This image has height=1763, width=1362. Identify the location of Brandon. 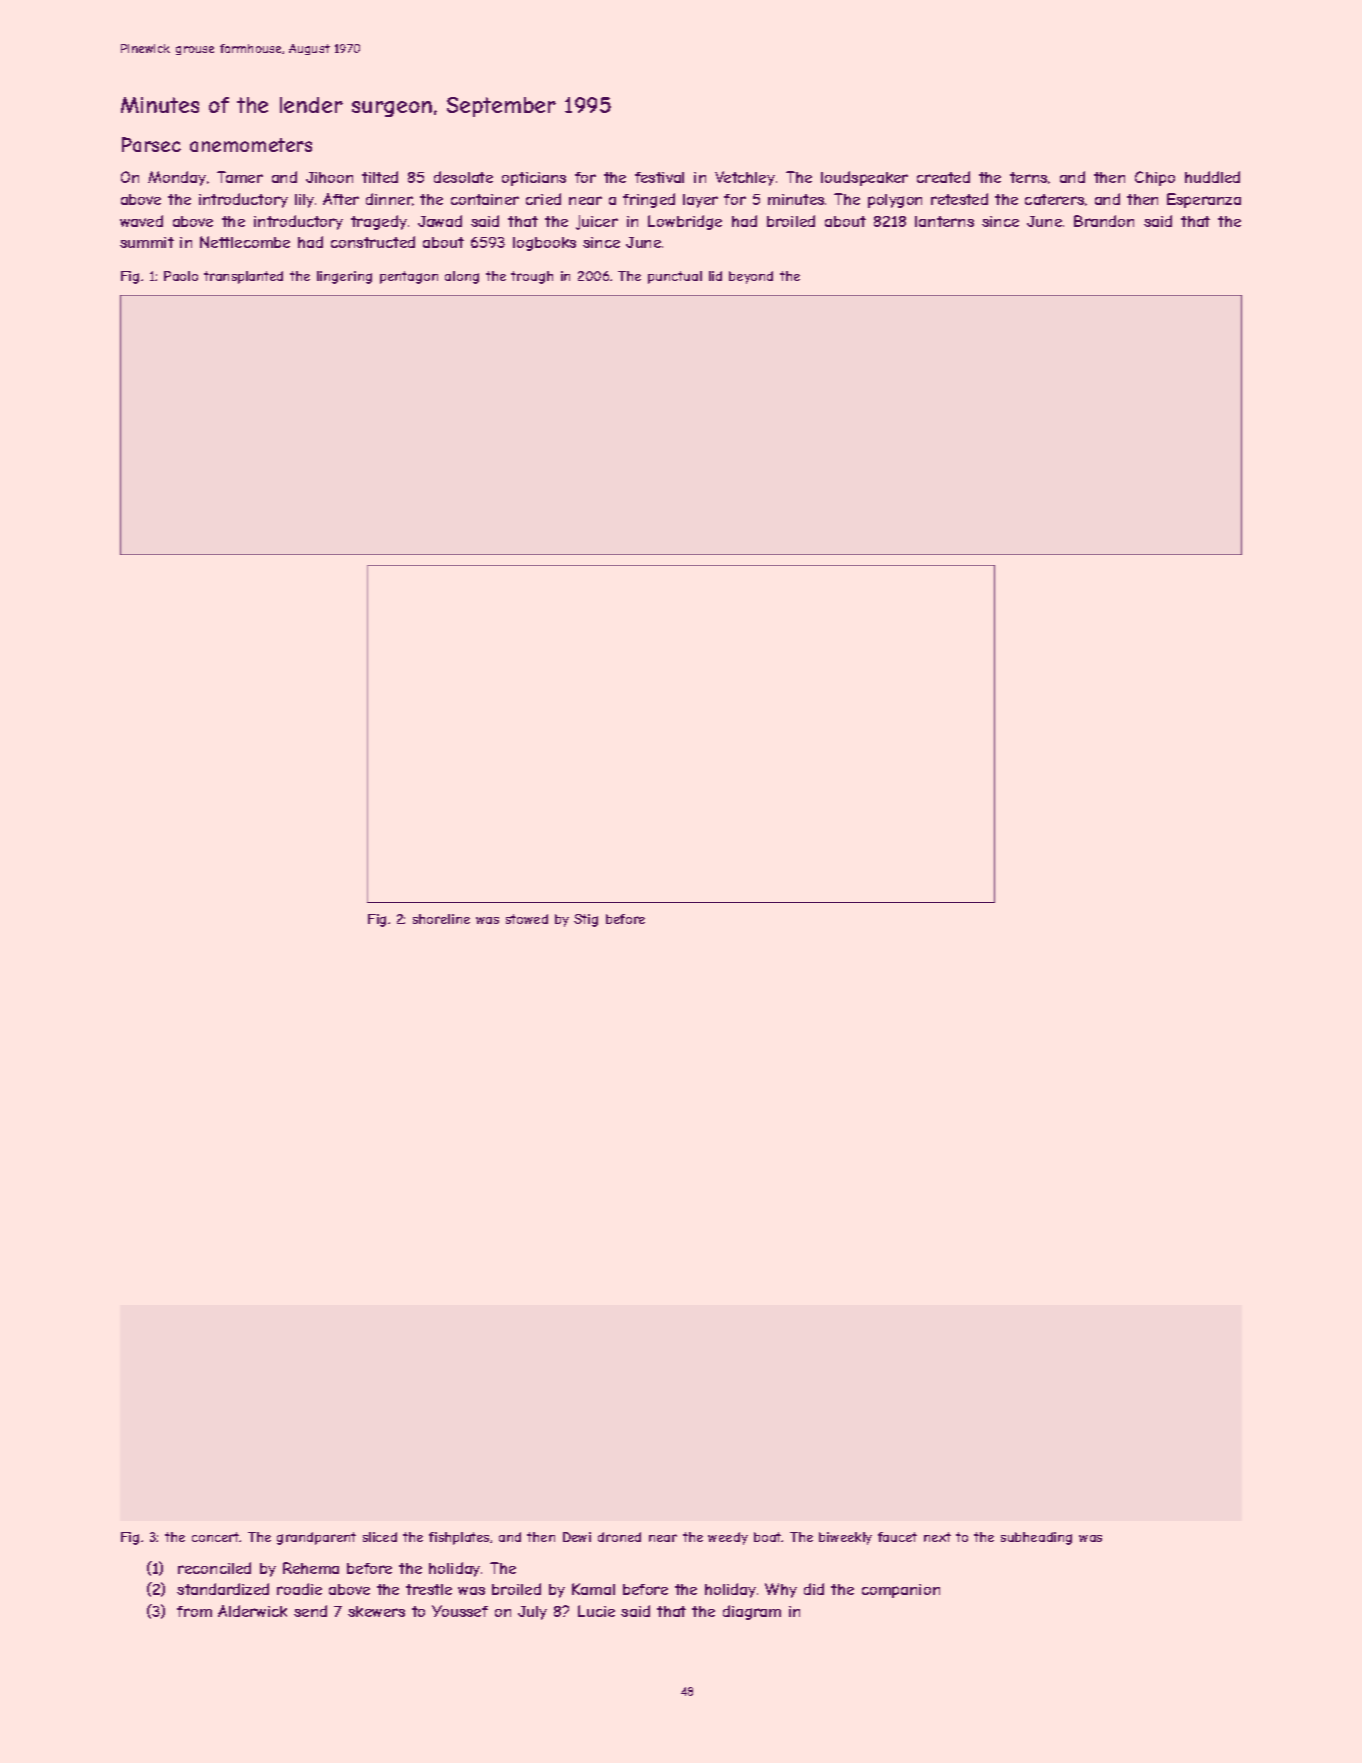
(1104, 221).
